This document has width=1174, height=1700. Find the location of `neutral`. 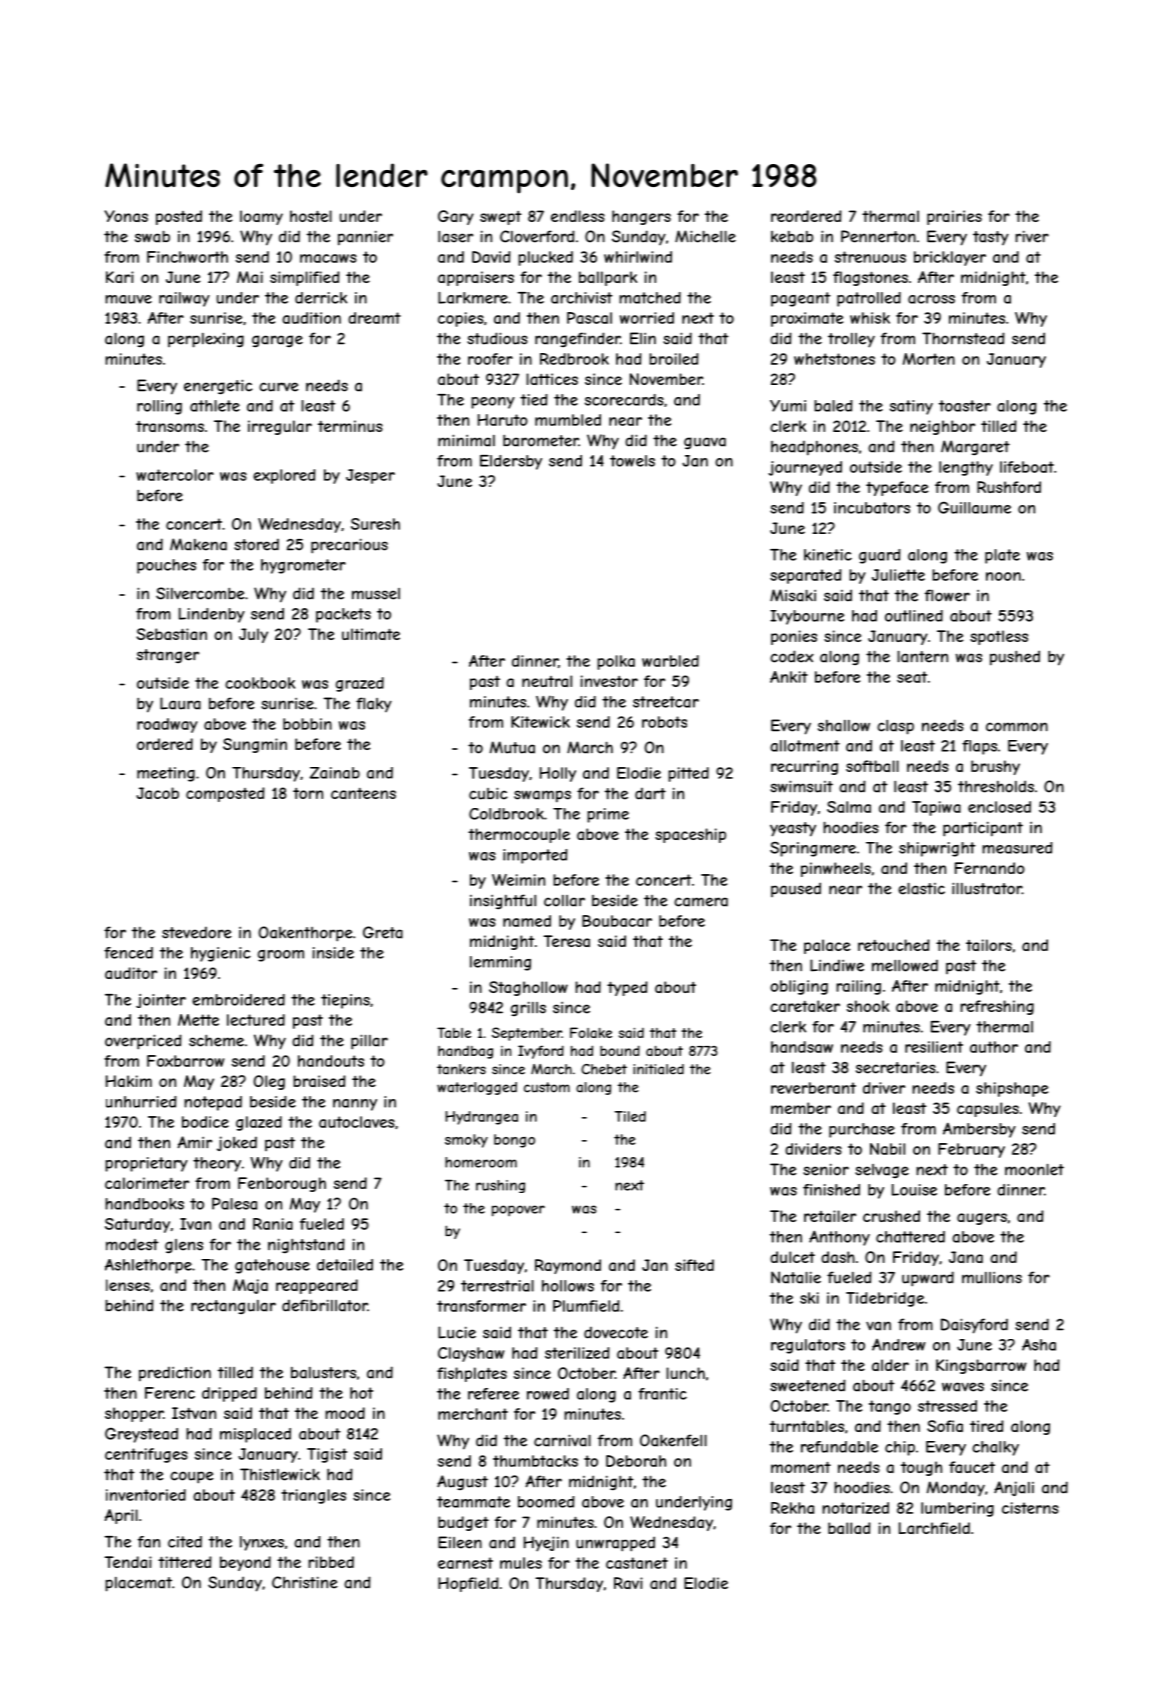

neutral is located at coordinates (547, 681).
